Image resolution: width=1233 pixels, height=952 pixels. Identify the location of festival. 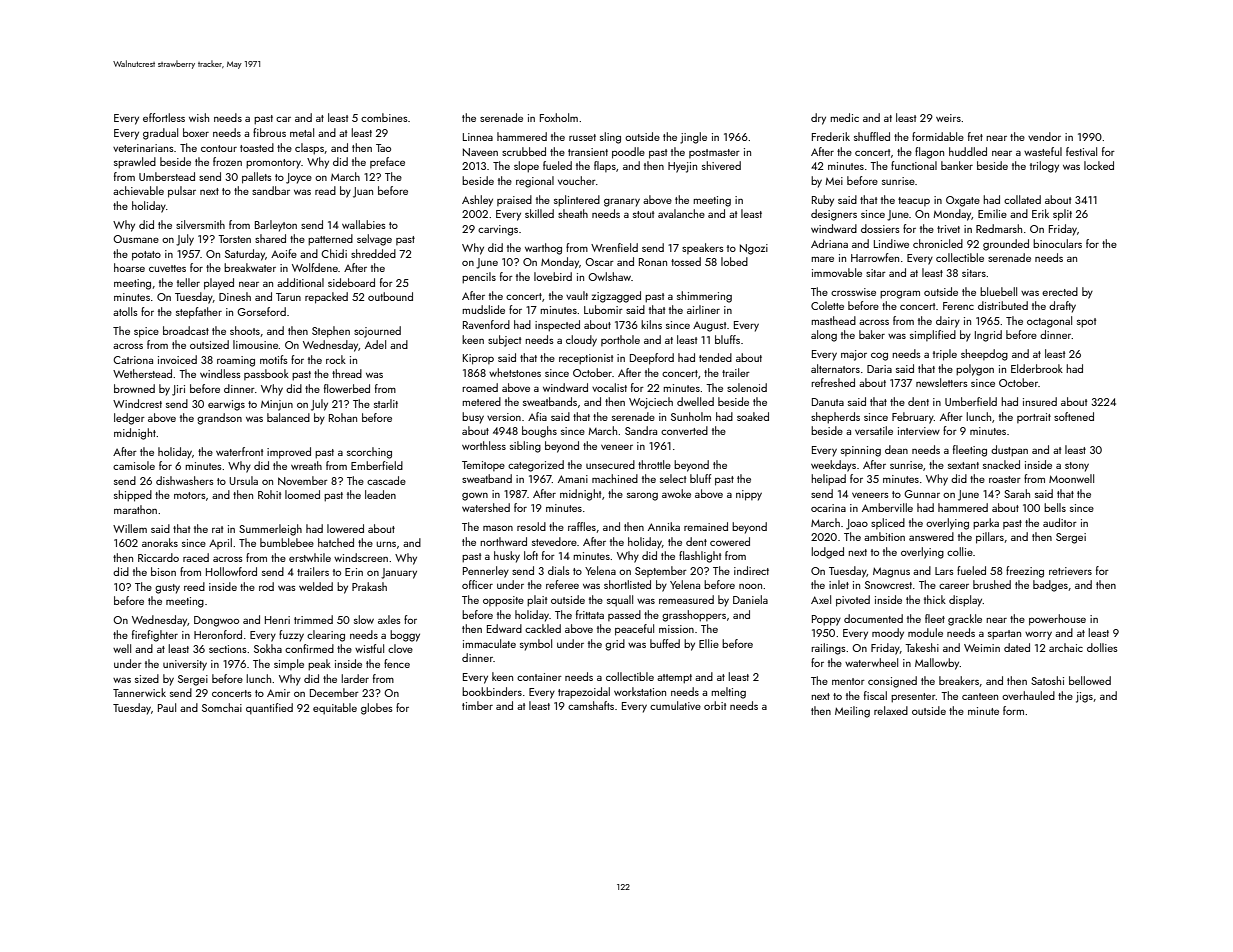
(1081, 151).
